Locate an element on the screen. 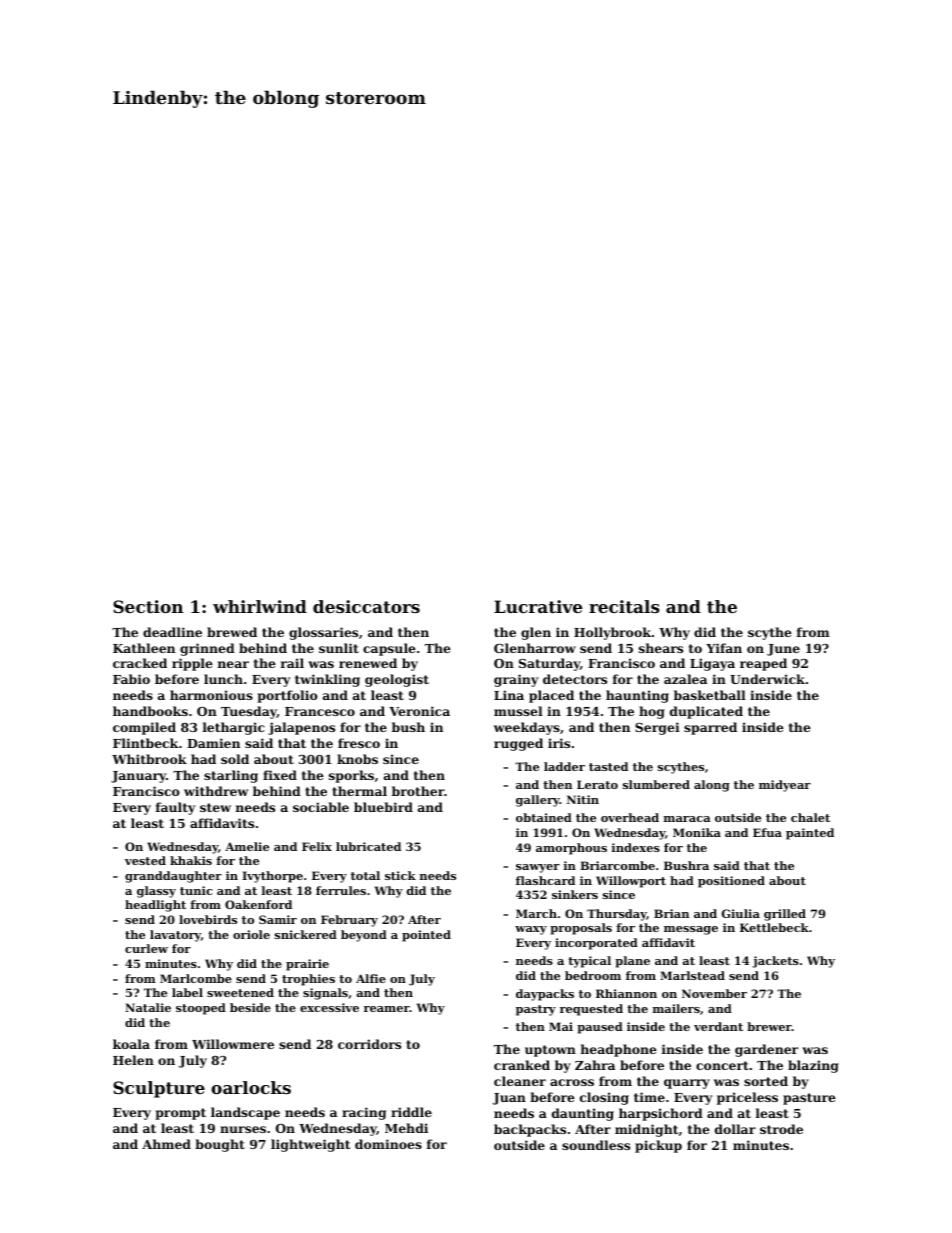 Image resolution: width=952 pixels, height=1233 pixels. rail is located at coordinates (292, 663).
